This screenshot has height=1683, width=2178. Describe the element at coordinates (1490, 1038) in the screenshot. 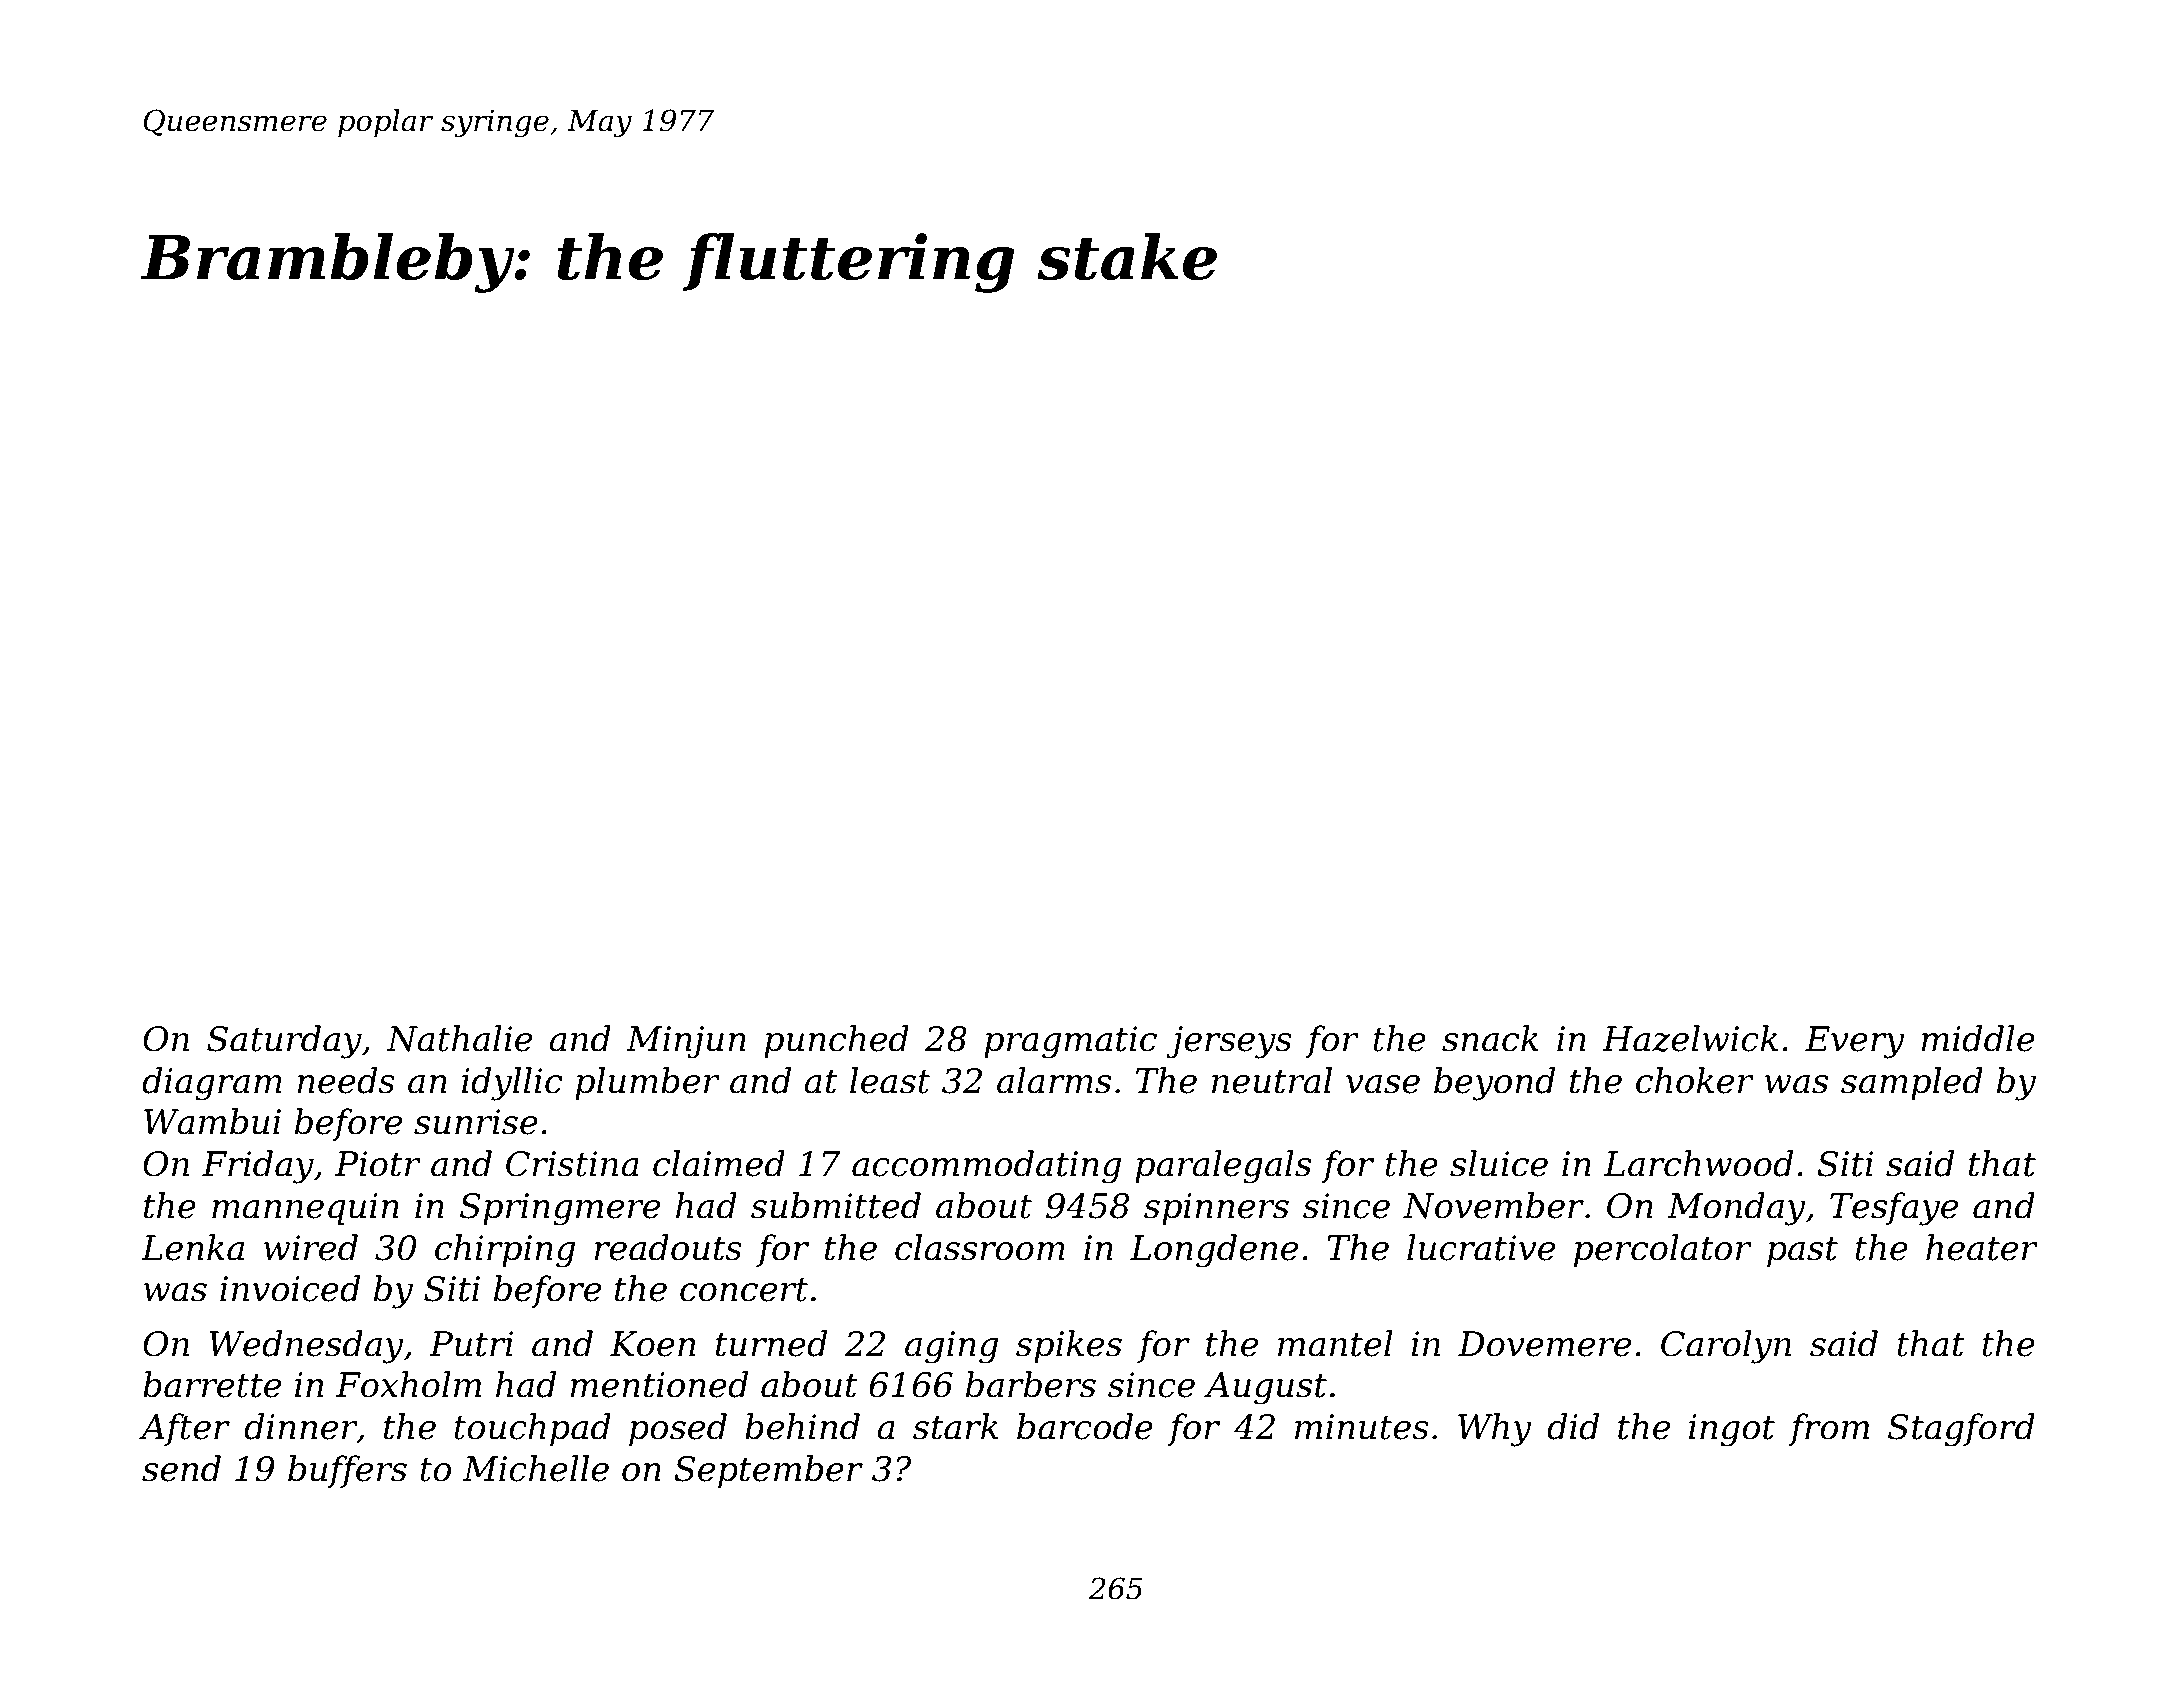

I see `snack` at that location.
